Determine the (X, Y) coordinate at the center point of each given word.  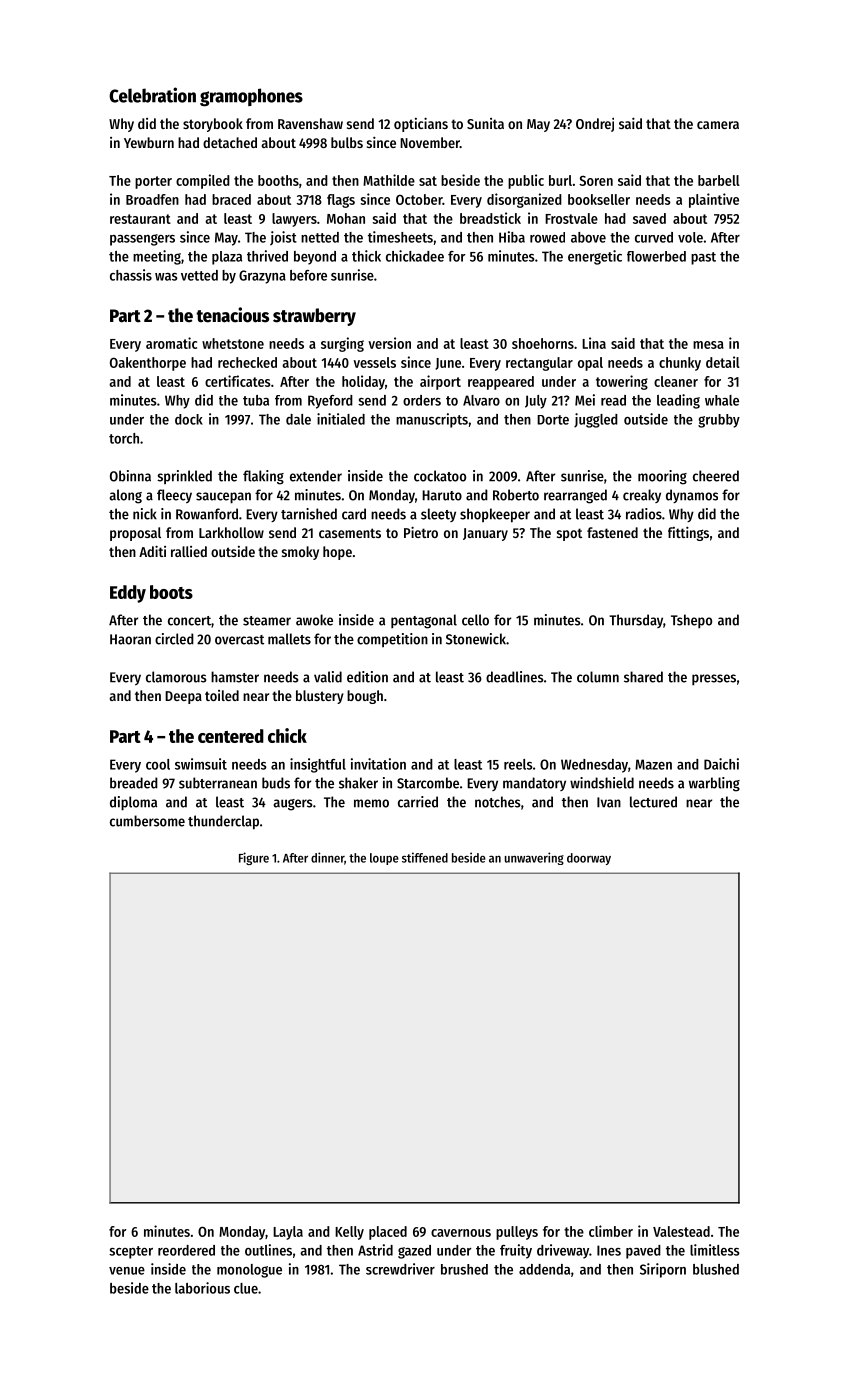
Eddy (128, 594)
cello (475, 620)
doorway (589, 859)
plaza (227, 258)
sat (428, 181)
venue (127, 1271)
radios (644, 514)
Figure (254, 858)
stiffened (425, 857)
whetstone (233, 343)
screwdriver (400, 1269)
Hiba (512, 237)
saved (649, 218)
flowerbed (656, 256)
